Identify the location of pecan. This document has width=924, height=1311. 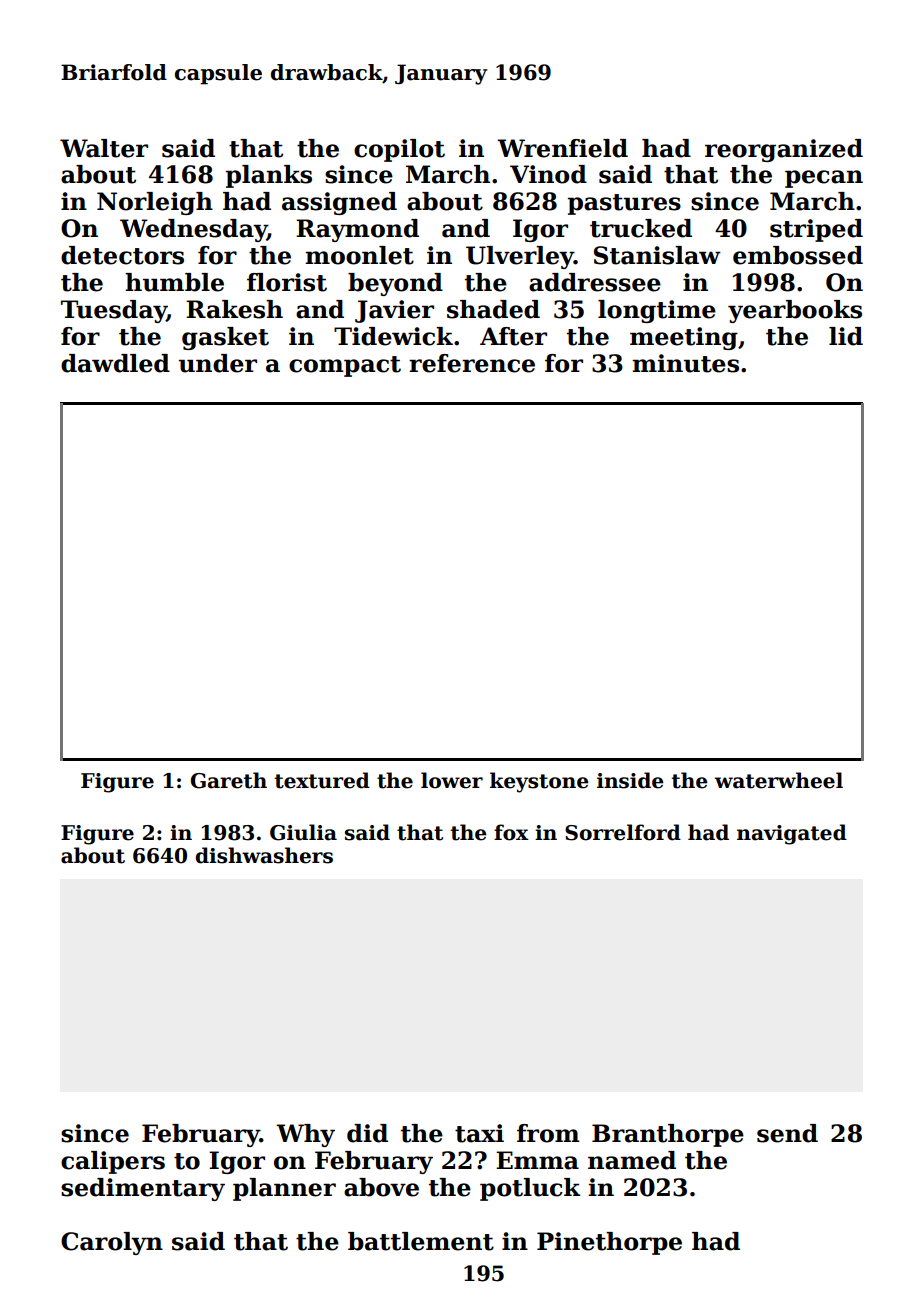
(824, 179).
